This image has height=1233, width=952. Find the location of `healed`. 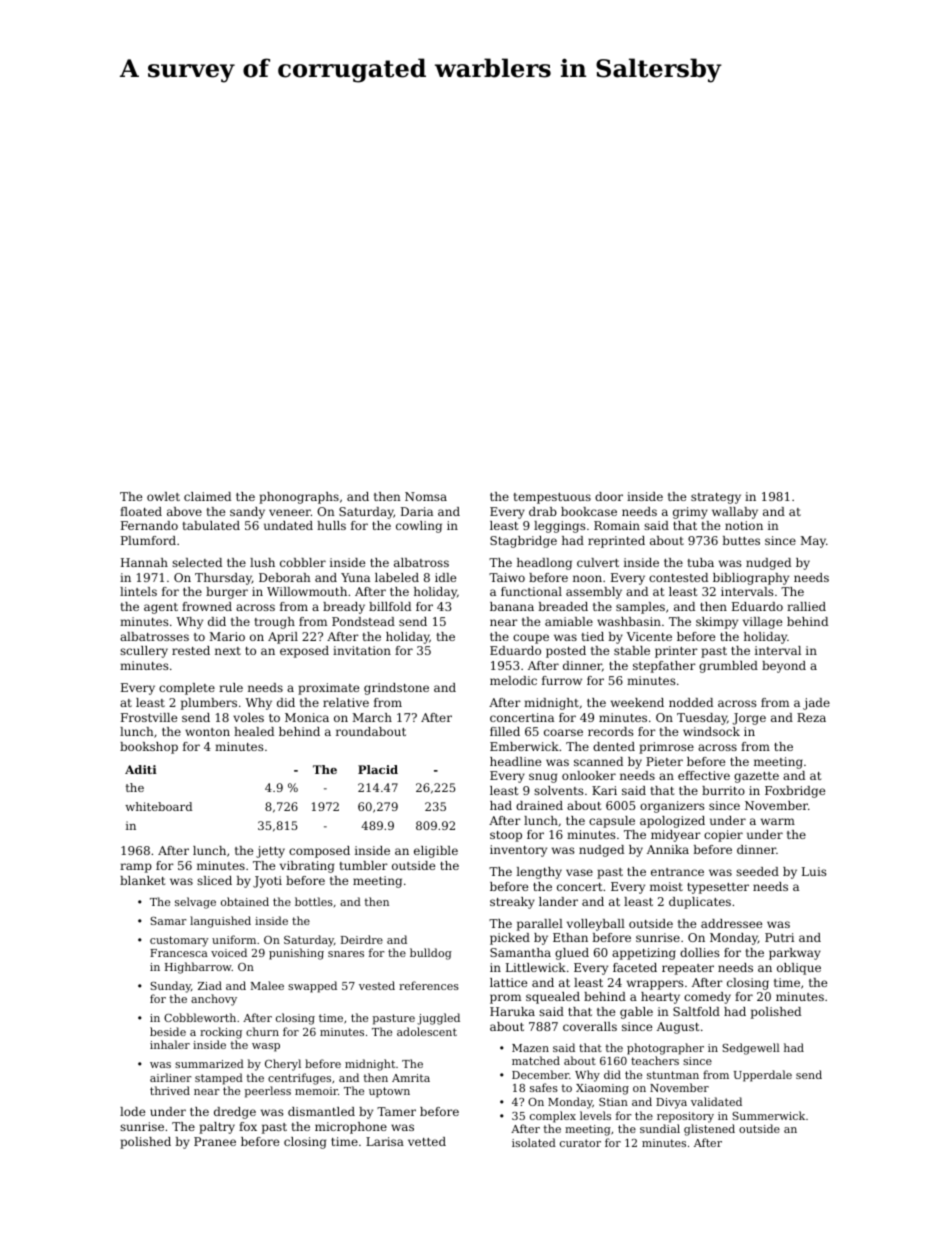

healed is located at coordinates (254, 731).
